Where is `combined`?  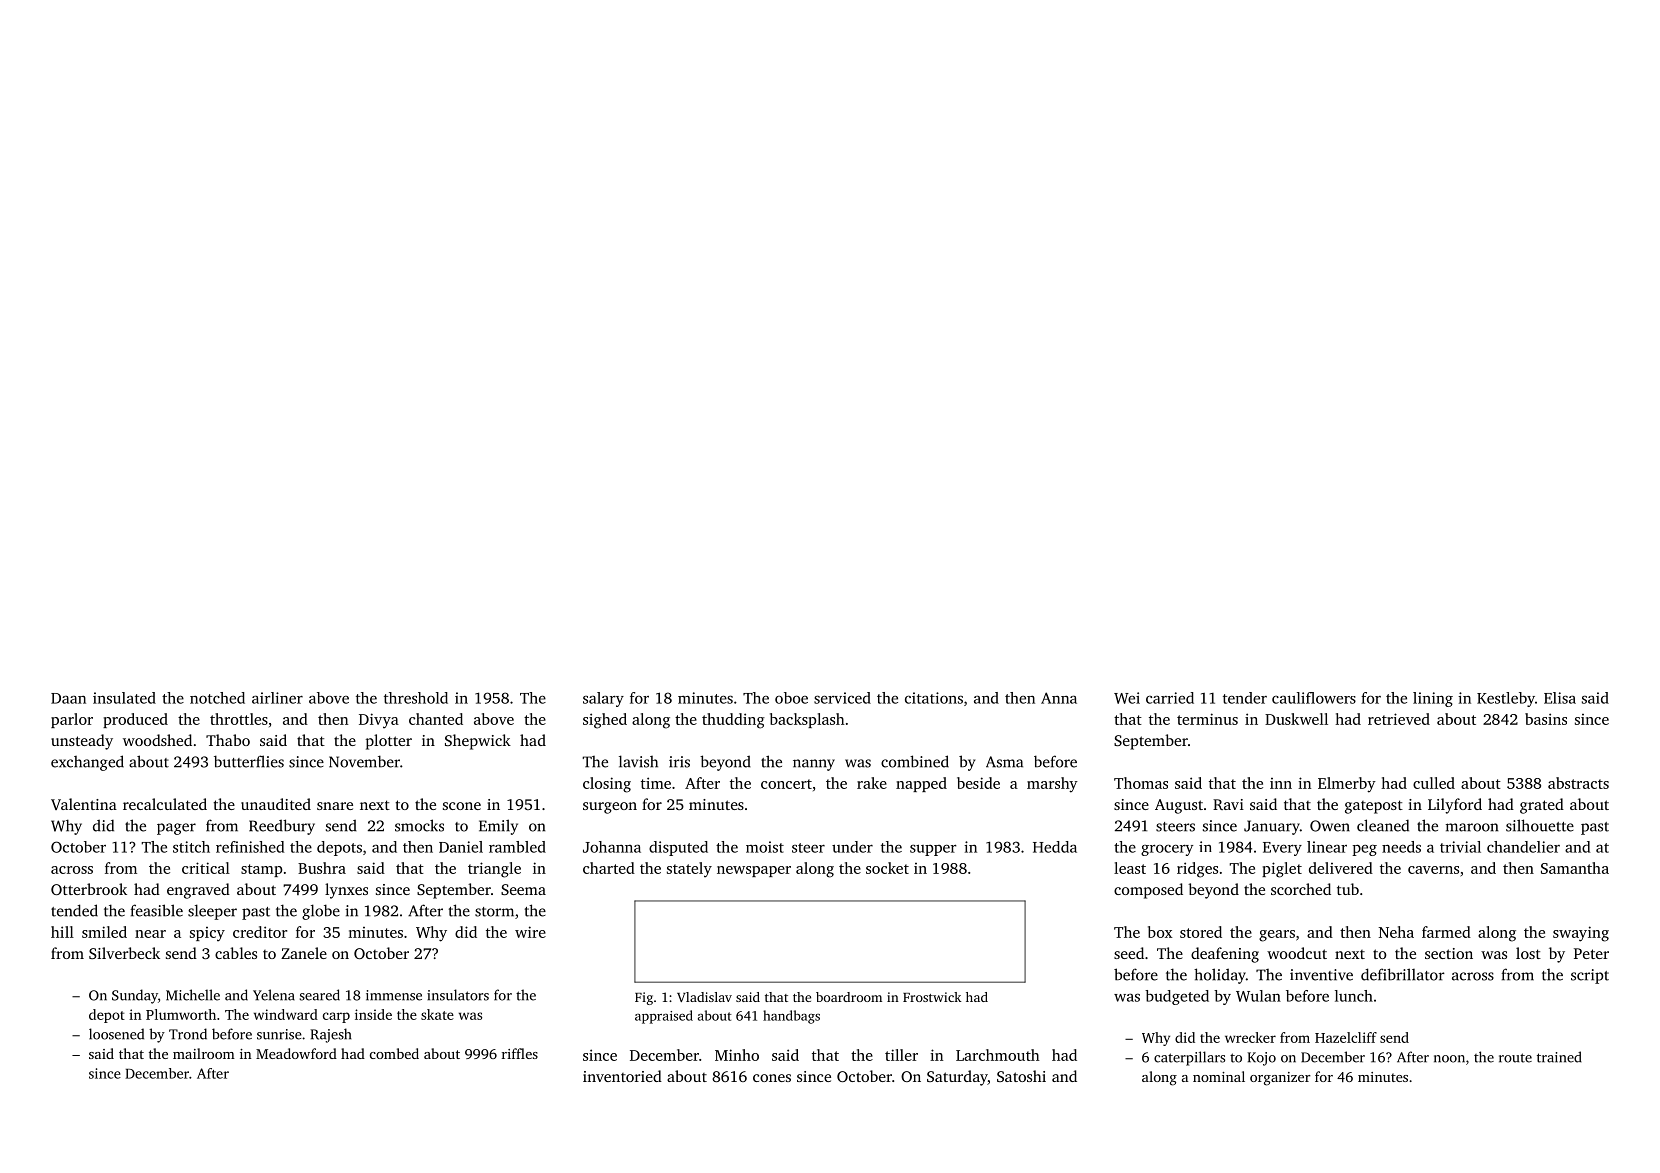 combined is located at coordinates (915, 761).
